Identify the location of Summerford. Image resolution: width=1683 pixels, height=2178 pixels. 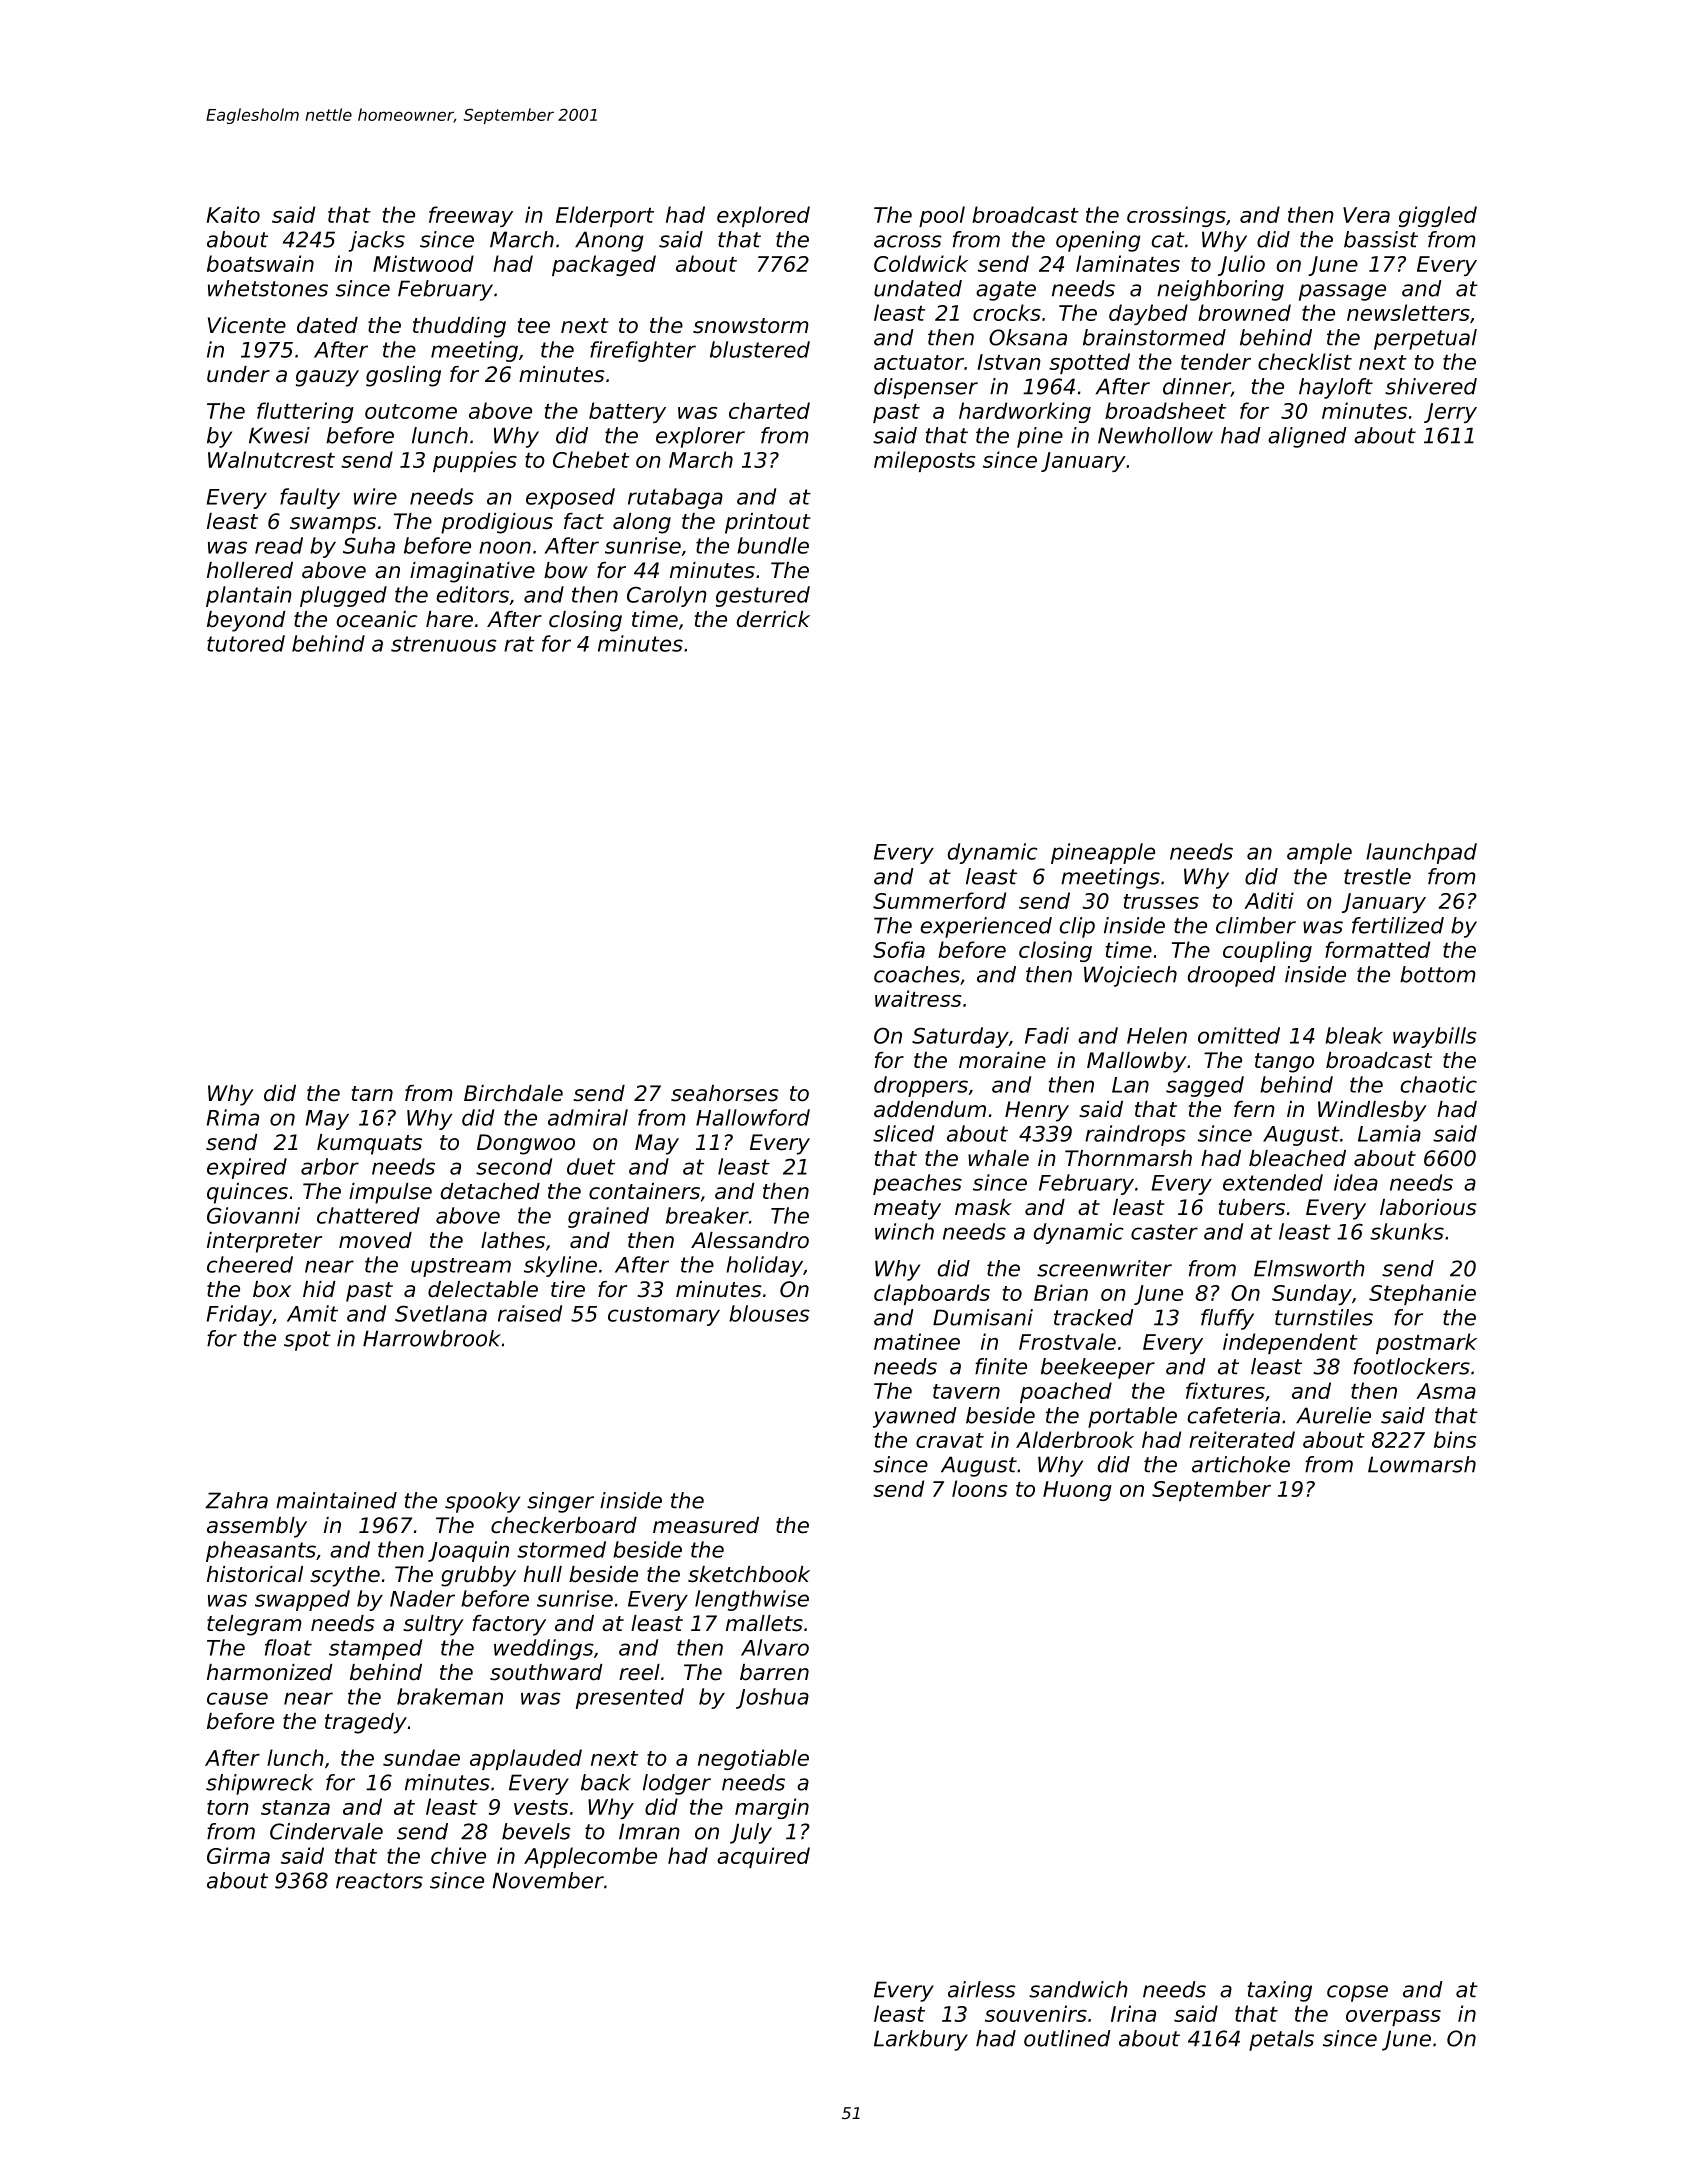
(939, 900).
